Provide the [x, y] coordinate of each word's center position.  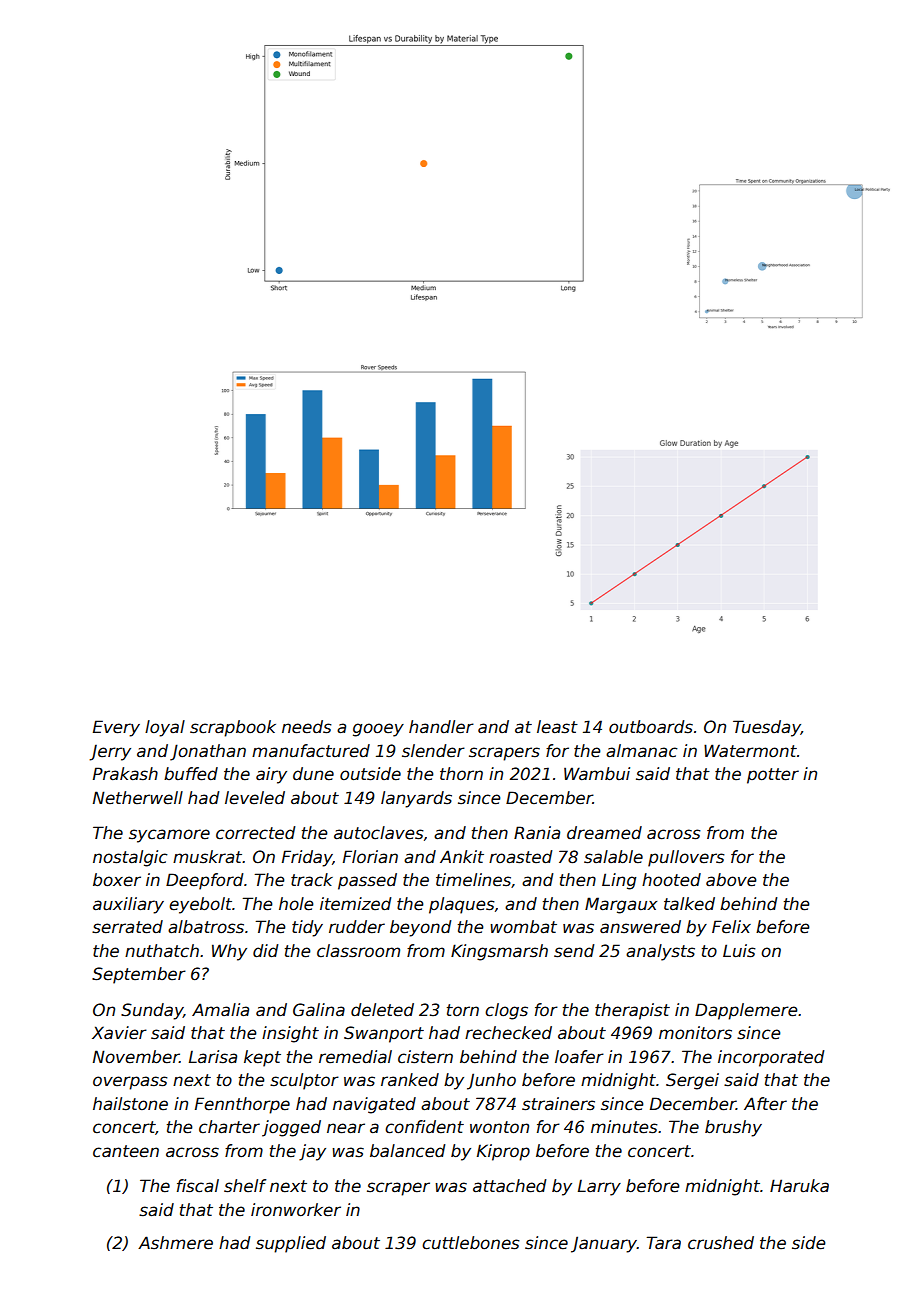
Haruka [799, 1185]
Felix [731, 927]
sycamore [169, 836]
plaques [462, 905]
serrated [127, 927]
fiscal [198, 1186]
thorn [461, 774]
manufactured [311, 751]
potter [773, 776]
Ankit [462, 856]
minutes [624, 1127]
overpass [130, 1083]
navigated [374, 1105]
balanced [408, 1151]
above [731, 880]
